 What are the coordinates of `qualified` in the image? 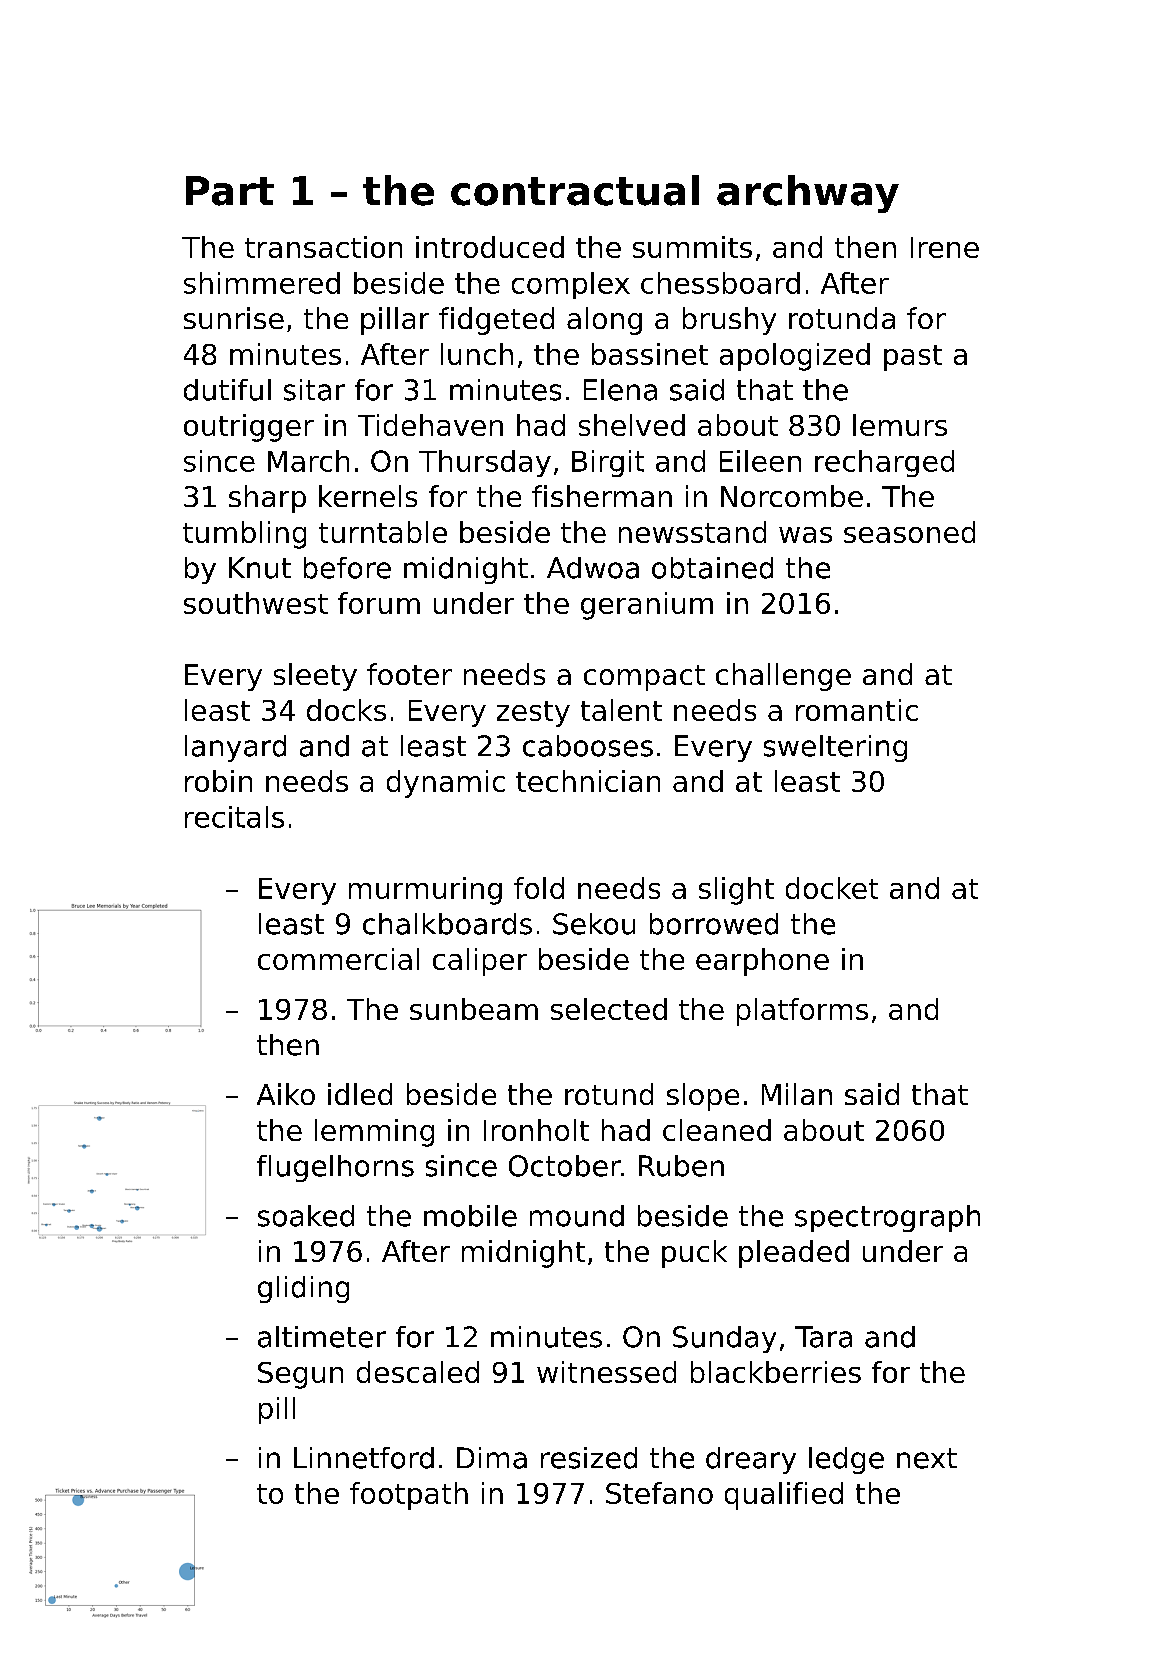 It's located at (784, 1496).
